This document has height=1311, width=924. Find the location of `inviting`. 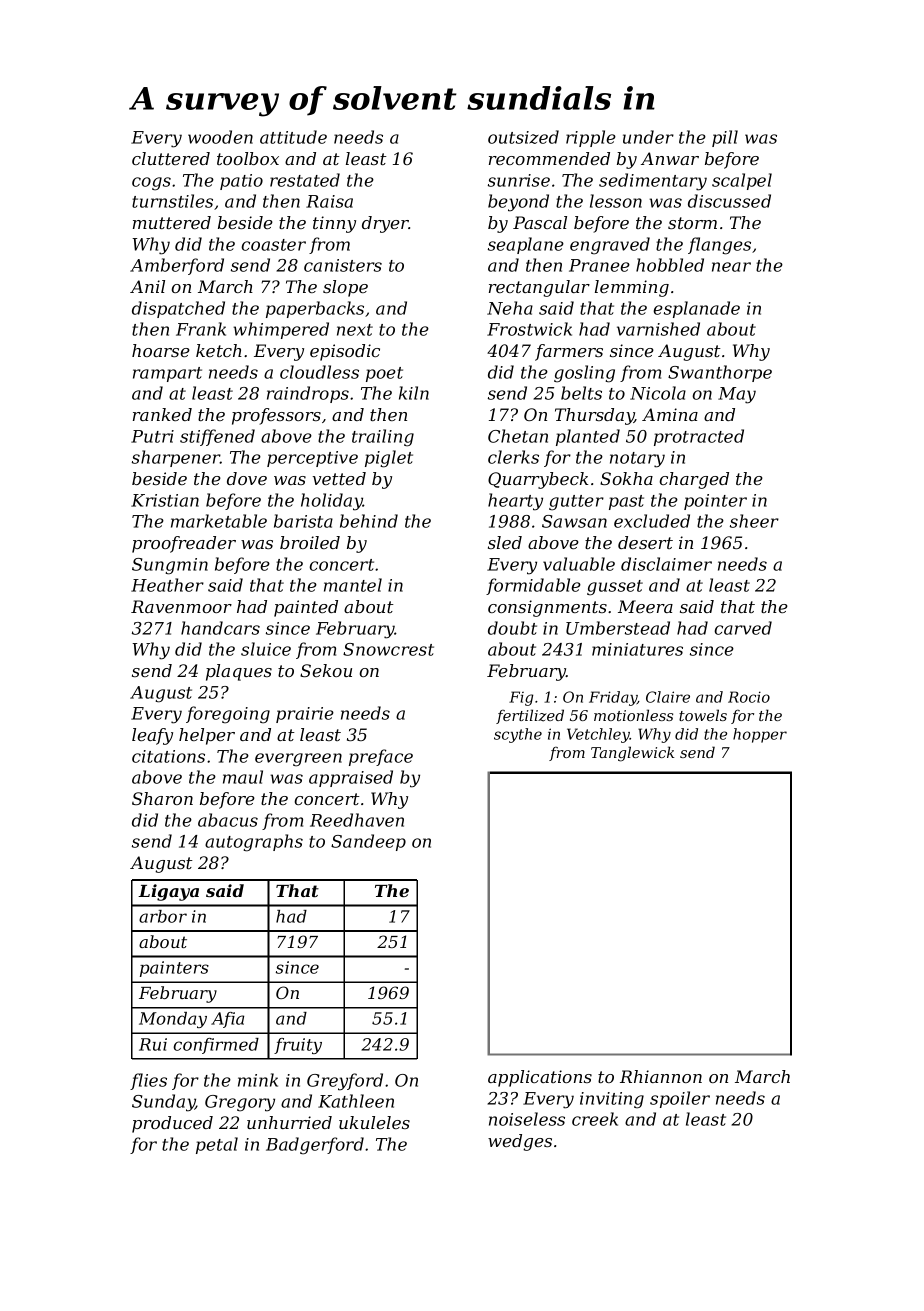

inviting is located at coordinates (612, 1100).
